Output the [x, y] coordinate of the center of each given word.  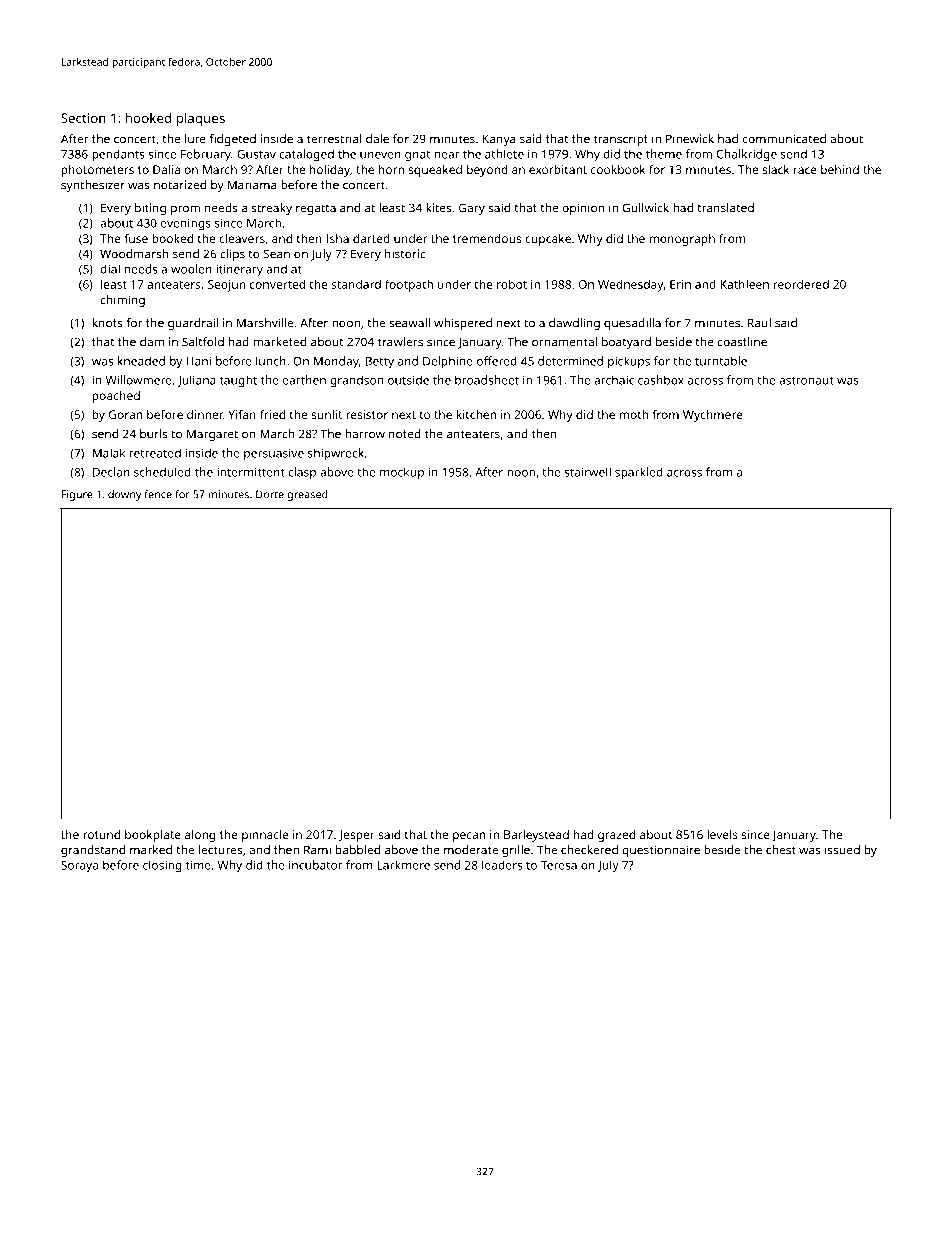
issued [842, 850]
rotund [101, 834]
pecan [469, 837]
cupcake [548, 240]
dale [377, 139]
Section [83, 118]
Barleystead [536, 836]
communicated [784, 139]
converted [277, 284]
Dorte [270, 494]
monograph [682, 240]
